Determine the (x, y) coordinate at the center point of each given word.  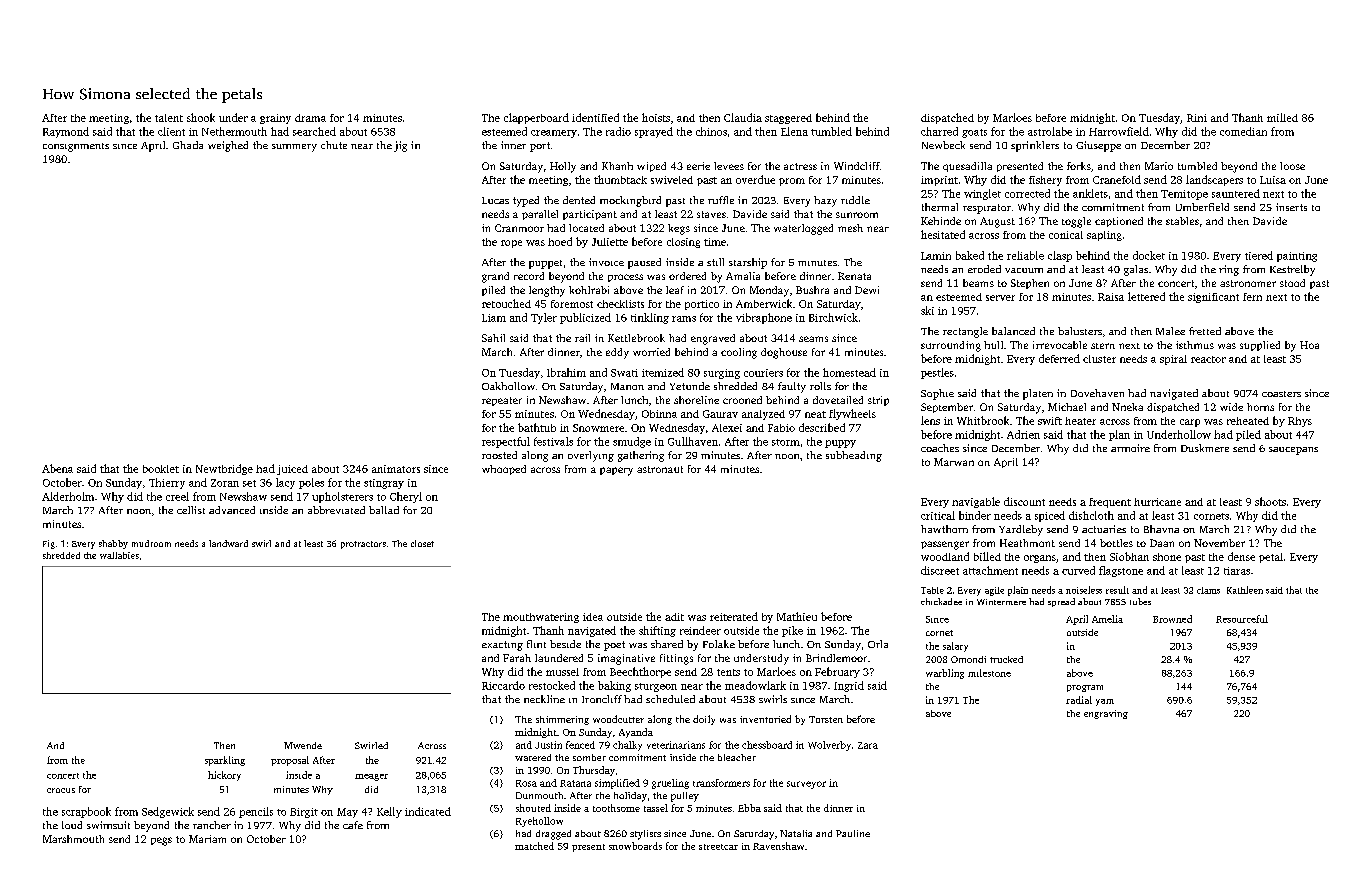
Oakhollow (508, 386)
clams (1208, 590)
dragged (553, 835)
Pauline (853, 833)
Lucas (495, 200)
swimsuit (108, 825)
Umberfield (1202, 207)
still (715, 262)
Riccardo (503, 685)
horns (1260, 407)
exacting (502, 646)
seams (813, 339)
